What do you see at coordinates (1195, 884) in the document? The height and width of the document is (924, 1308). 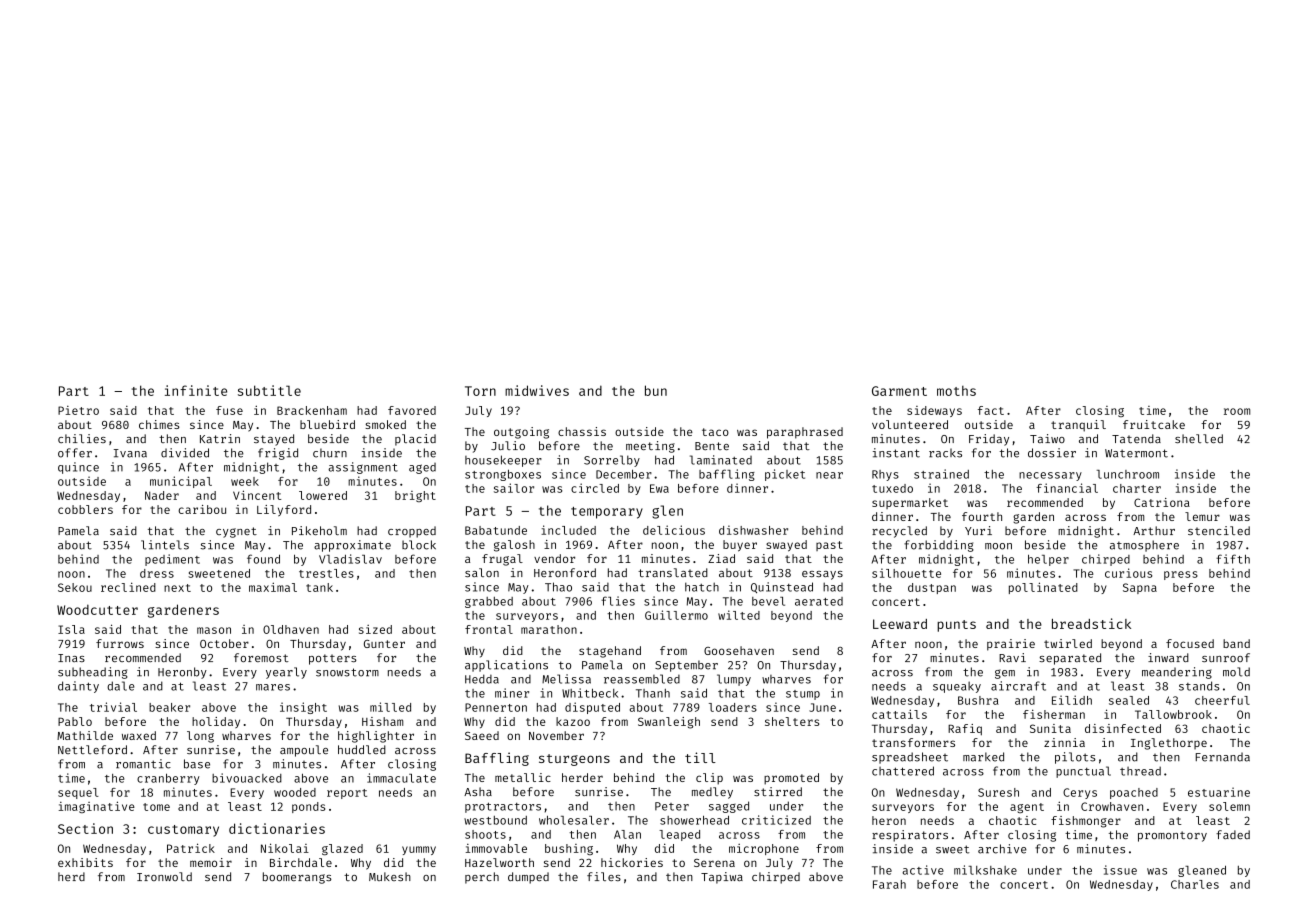 I see `Charles` at bounding box center [1195, 884].
